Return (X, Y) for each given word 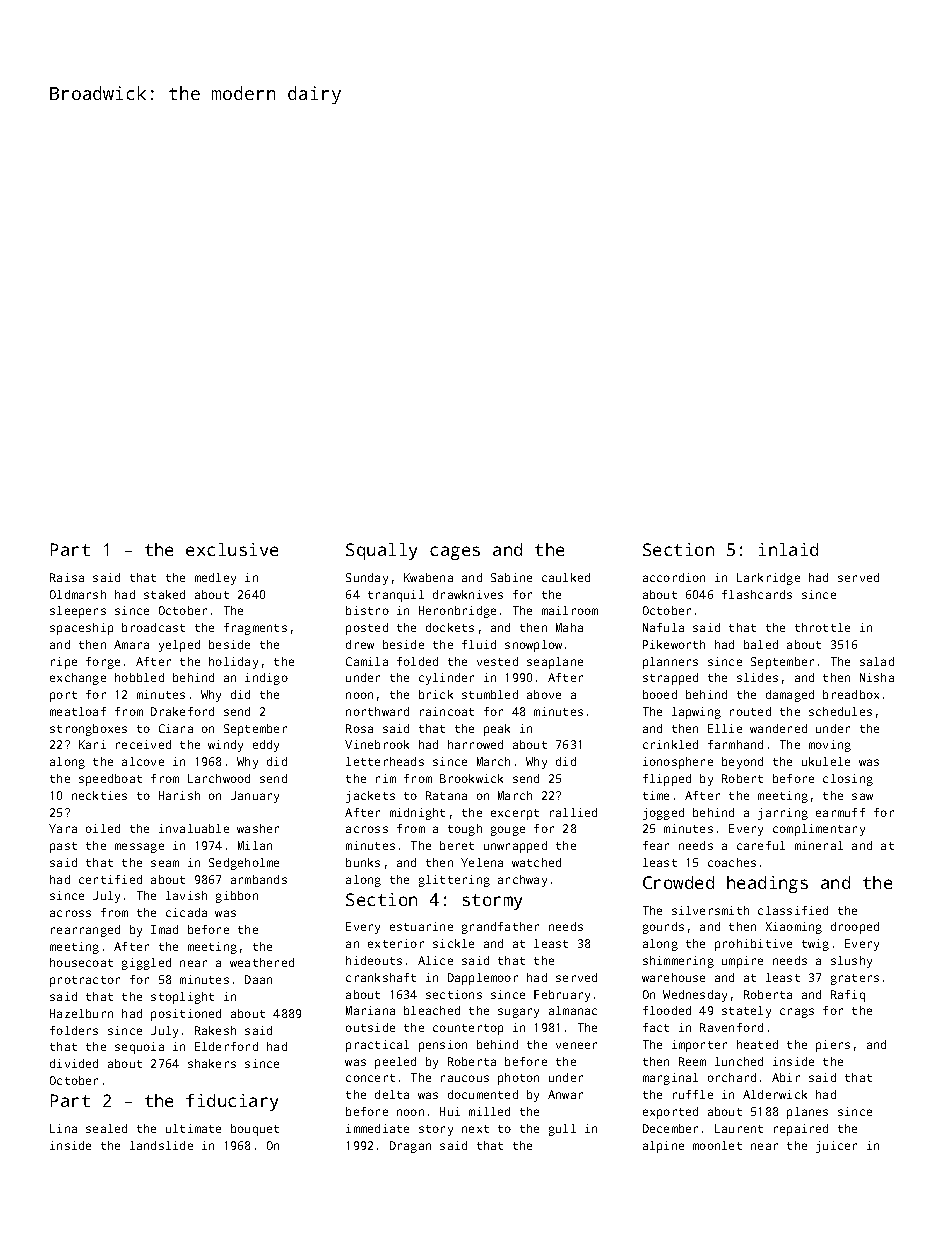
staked (164, 594)
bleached (432, 1010)
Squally (381, 551)
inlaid (788, 549)
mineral (819, 845)
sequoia (139, 1048)
